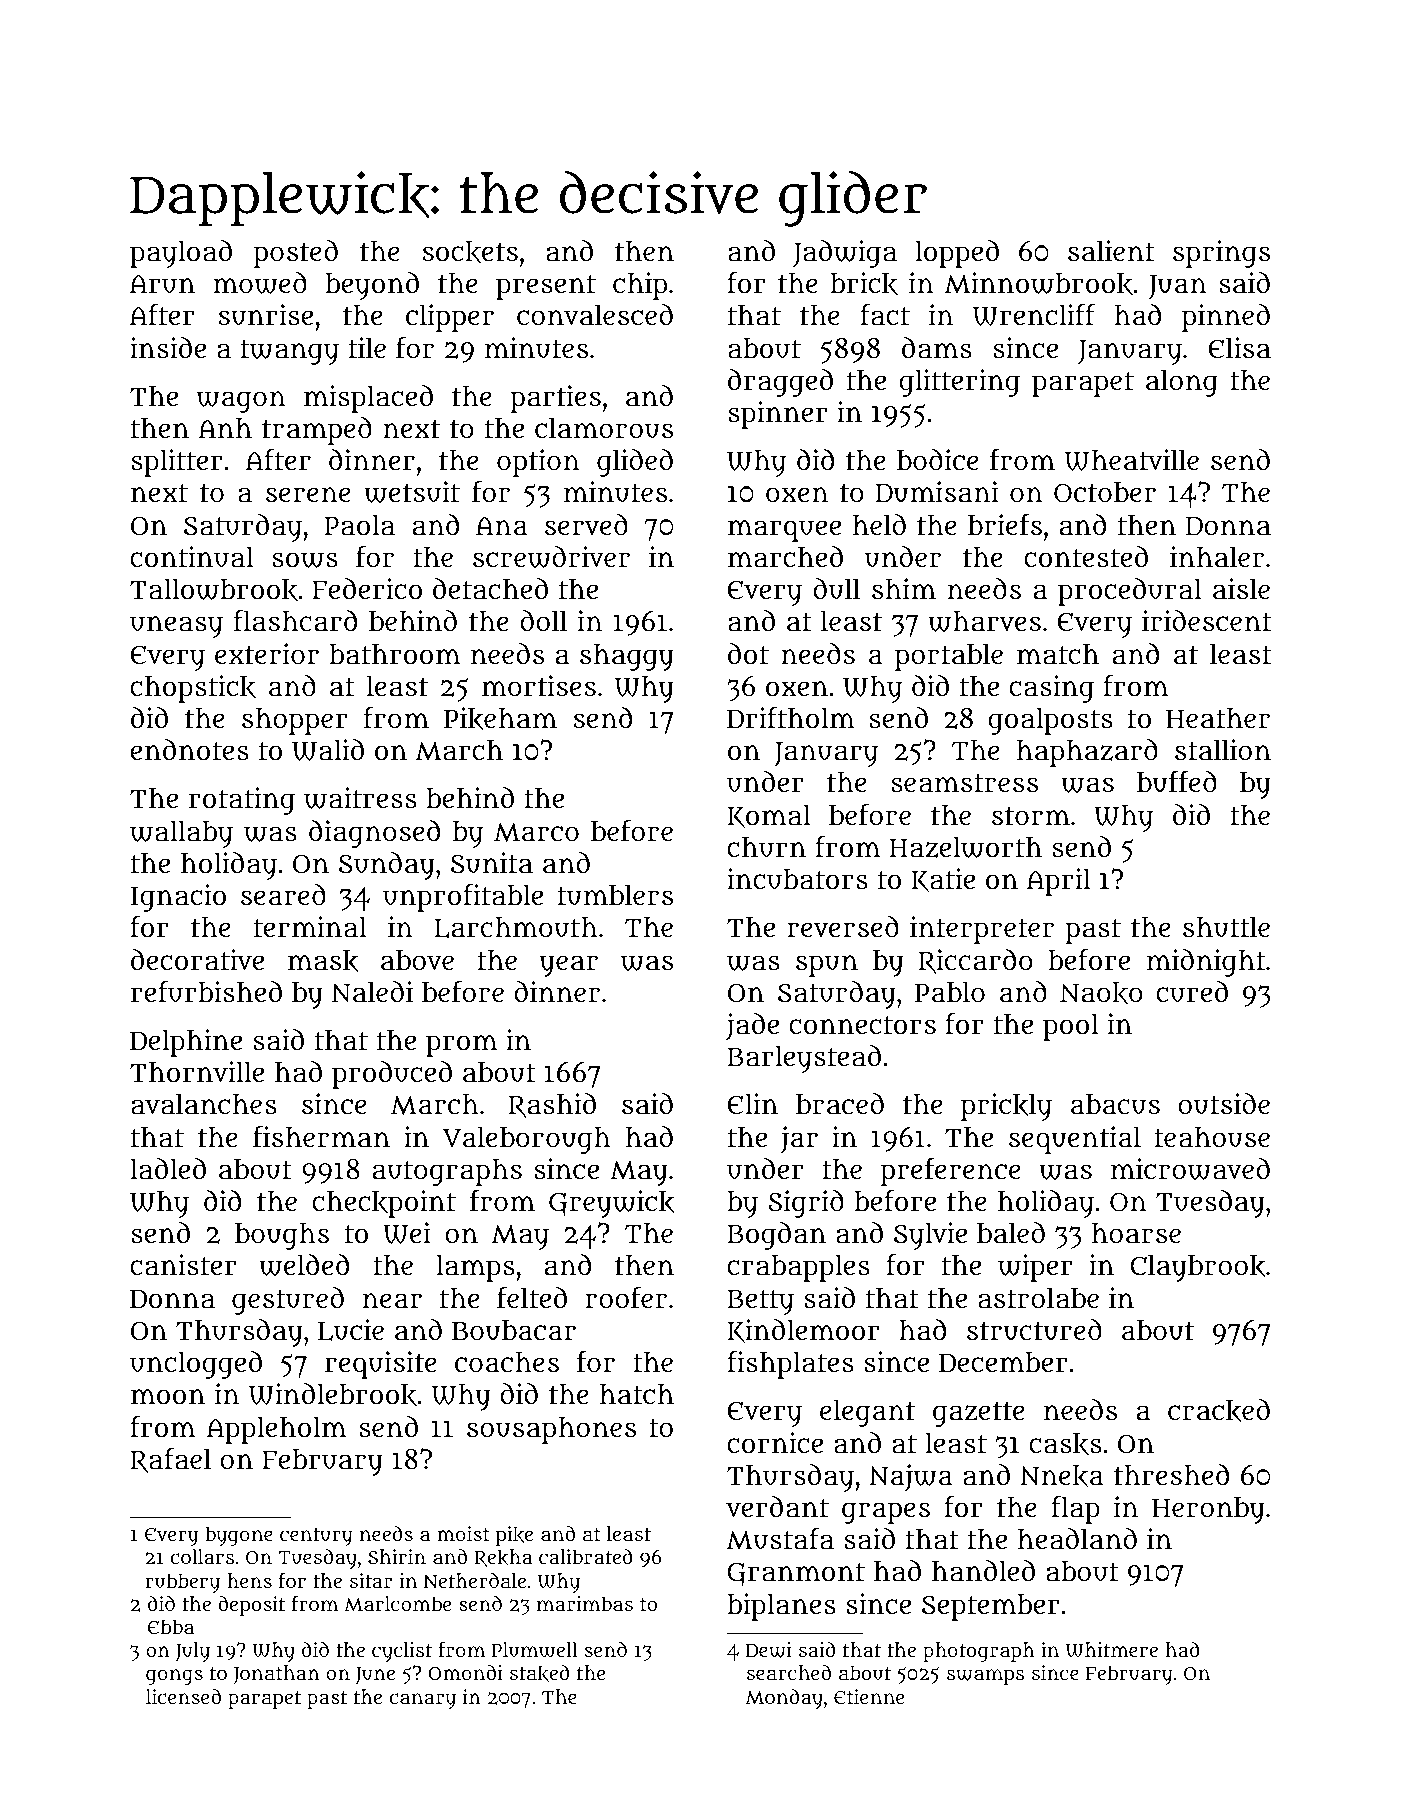  Describe the element at coordinates (1190, 1169) in the screenshot. I see `microwaved` at that location.
